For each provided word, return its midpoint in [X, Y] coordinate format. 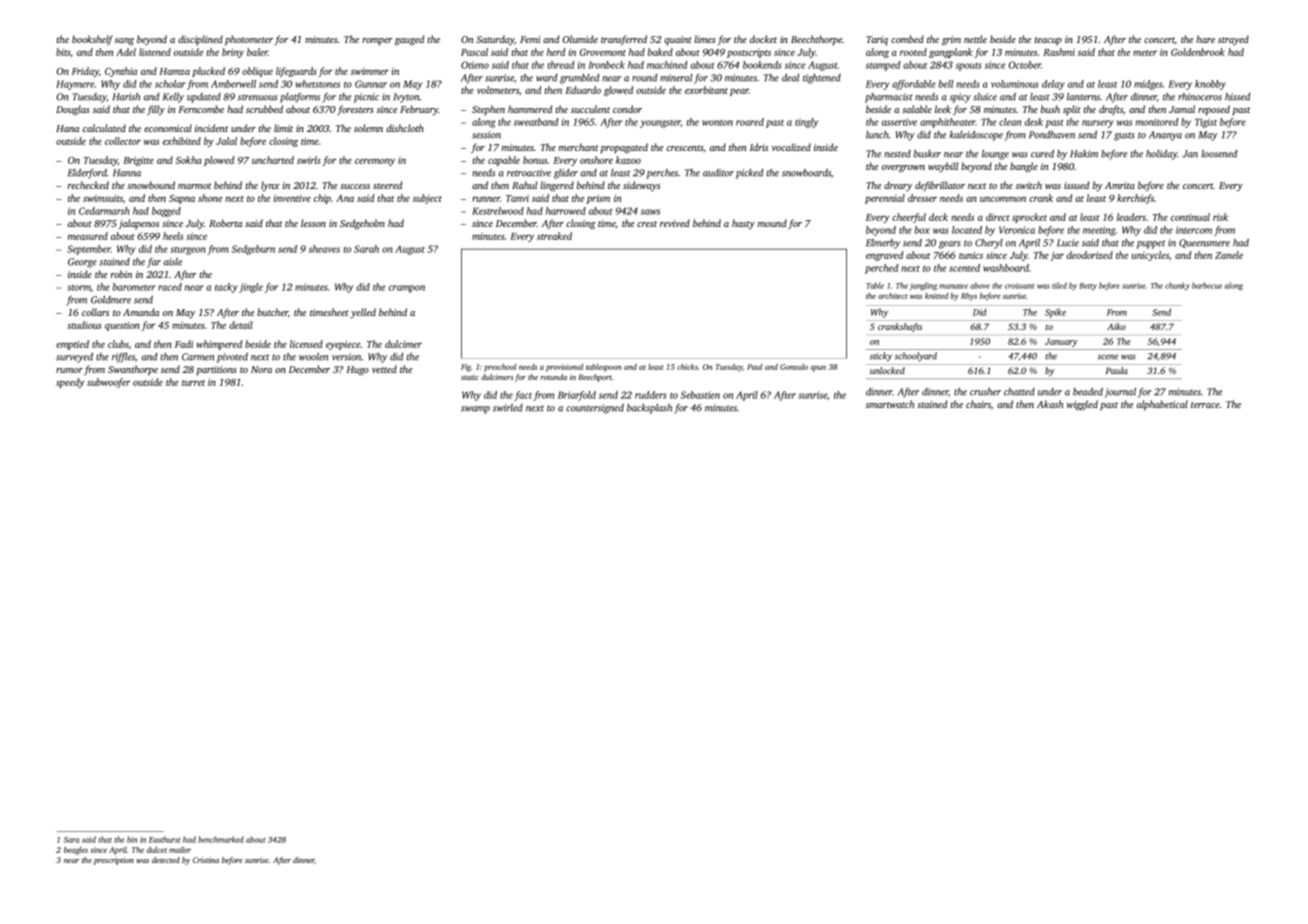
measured [88, 236]
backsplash [649, 409]
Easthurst [165, 839]
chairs [978, 404]
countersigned [595, 409]
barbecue [1207, 285]
